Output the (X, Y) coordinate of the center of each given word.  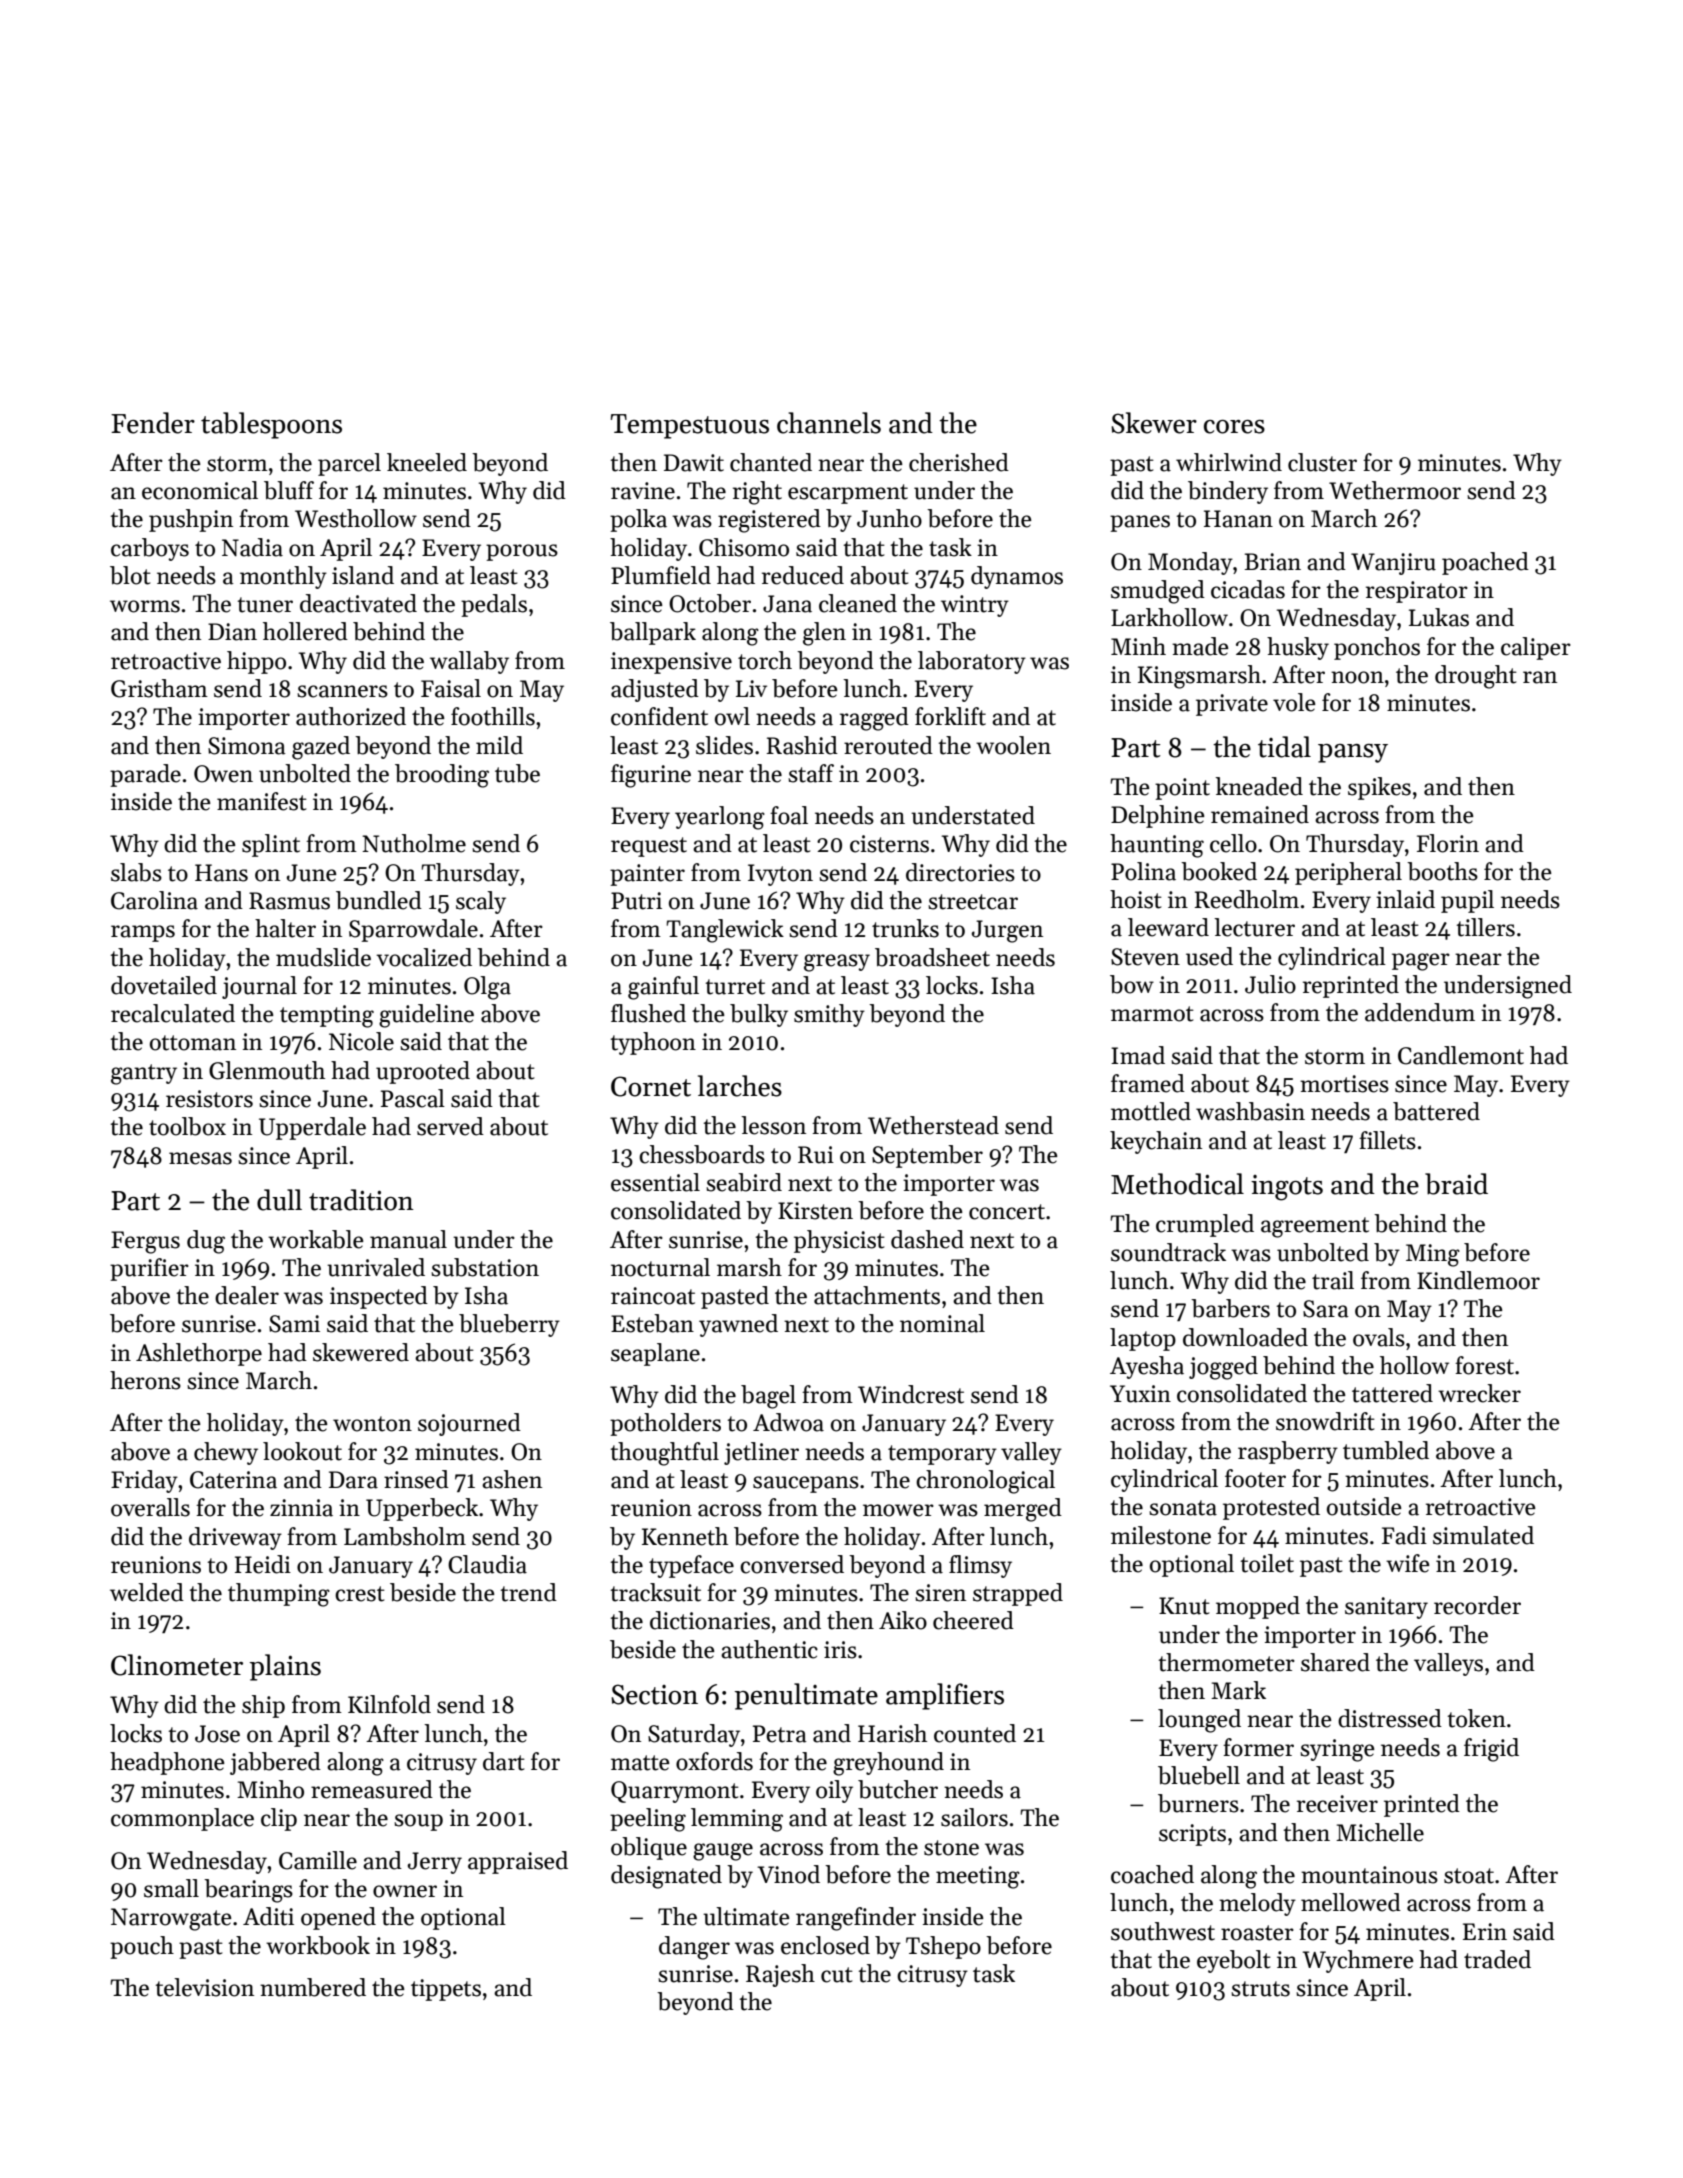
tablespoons (271, 425)
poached (1485, 563)
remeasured (372, 1789)
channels (829, 423)
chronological (985, 1482)
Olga (487, 988)
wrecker (1479, 1393)
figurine (651, 776)
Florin (1448, 843)
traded (1497, 1959)
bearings (248, 1891)
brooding (442, 776)
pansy (1353, 753)
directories (960, 872)
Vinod (788, 1874)
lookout (302, 1451)
